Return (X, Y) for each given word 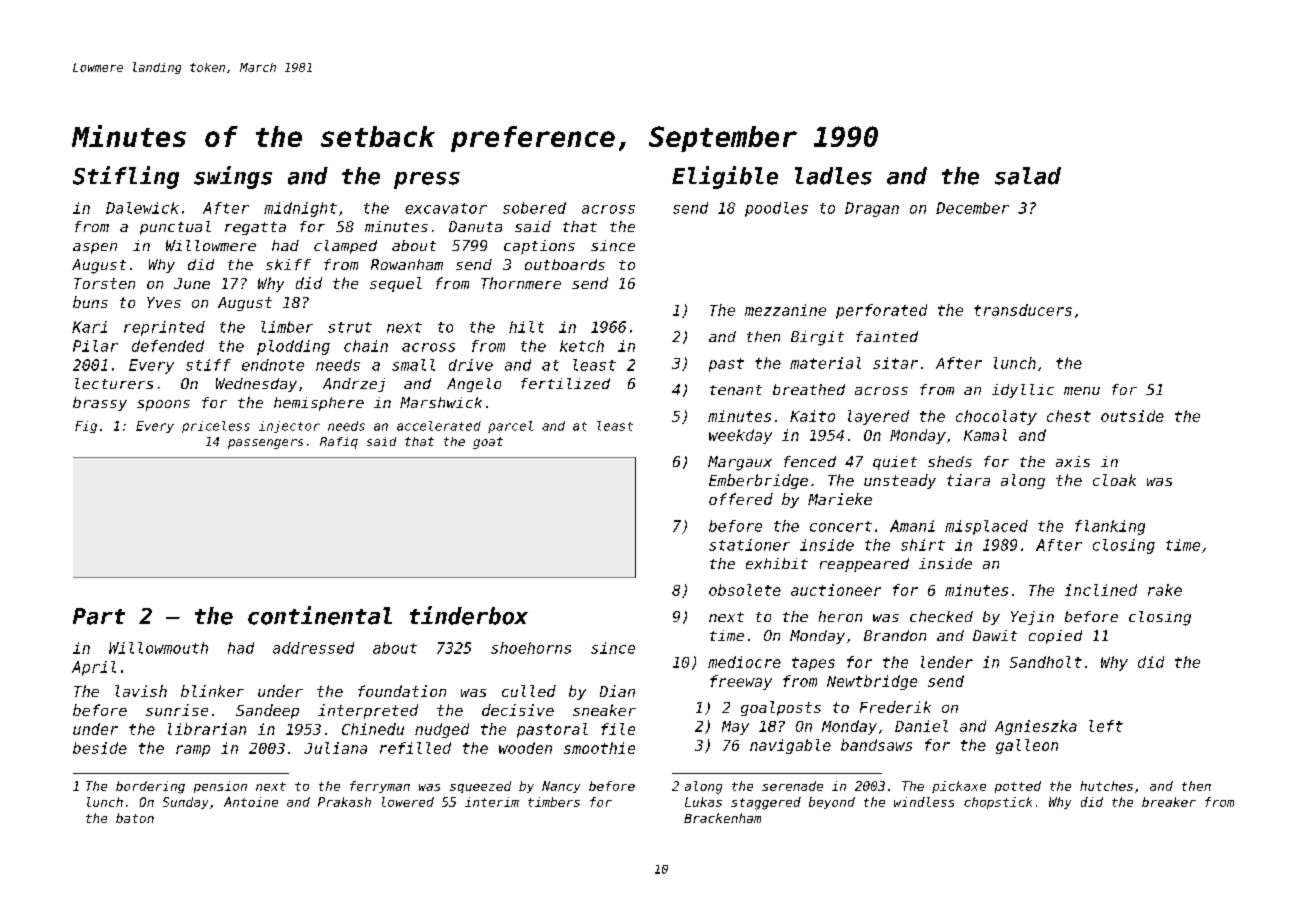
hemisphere (319, 404)
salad (1028, 176)
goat (488, 443)
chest (1069, 416)
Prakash (344, 802)
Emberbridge (758, 481)
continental (320, 615)
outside (1132, 416)
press (427, 180)
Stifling (126, 177)
